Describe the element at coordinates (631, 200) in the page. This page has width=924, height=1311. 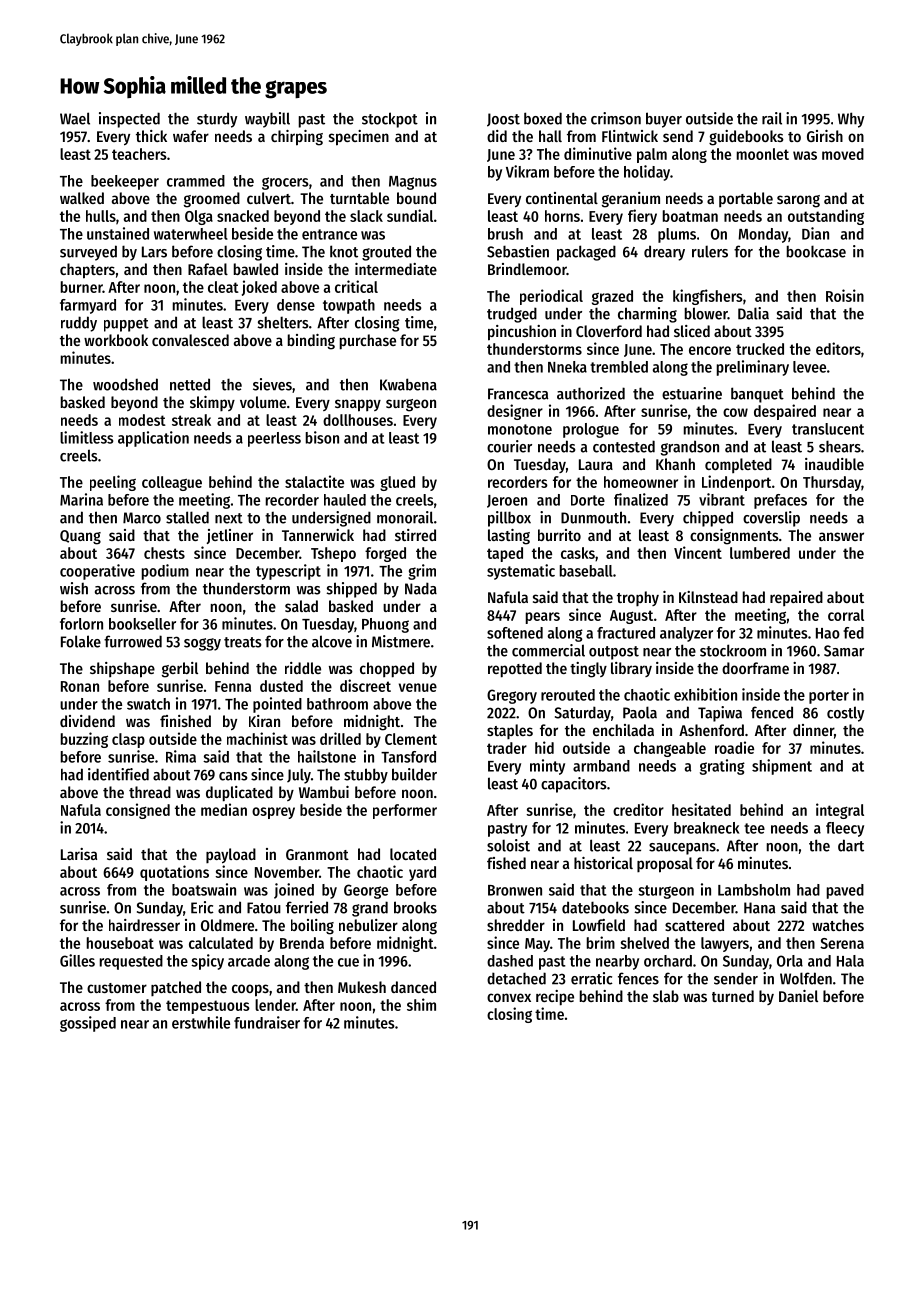
I see `geranium` at that location.
